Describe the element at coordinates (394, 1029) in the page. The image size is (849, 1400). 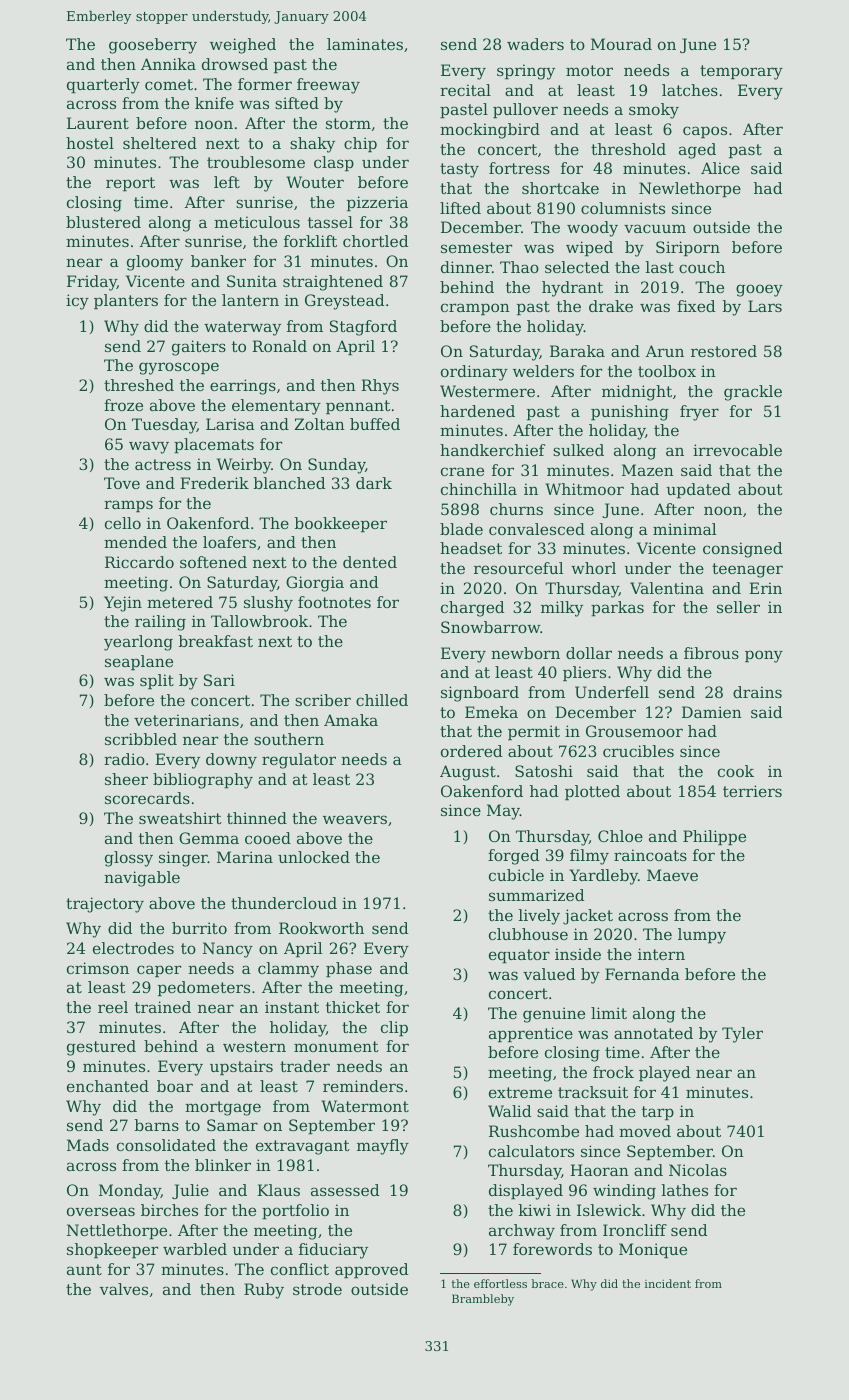
I see `clip` at that location.
